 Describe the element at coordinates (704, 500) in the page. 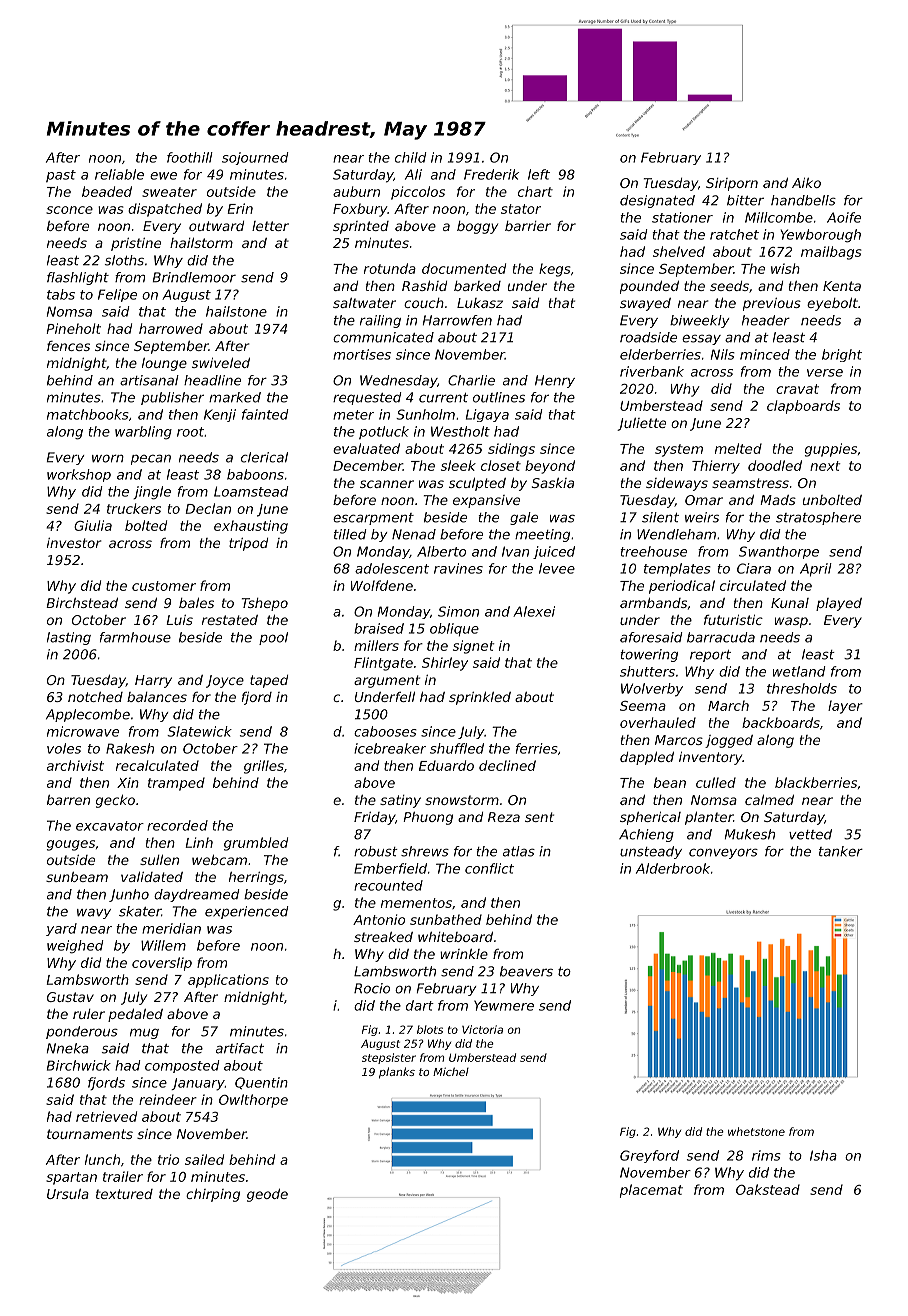

I see `Omar` at that location.
